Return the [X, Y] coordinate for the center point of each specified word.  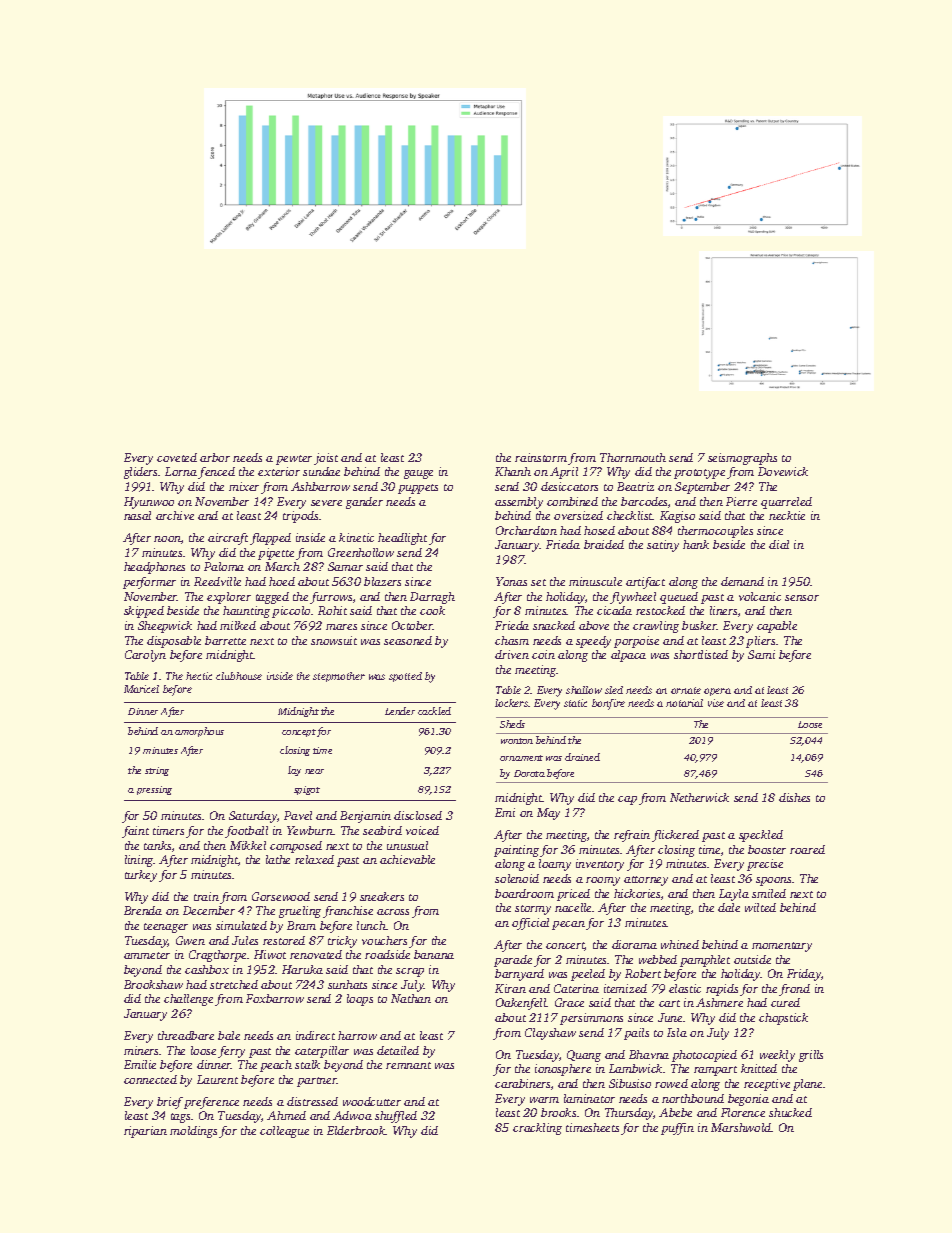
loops [360, 1000]
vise [716, 703]
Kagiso [677, 517]
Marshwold [741, 1127]
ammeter [147, 955]
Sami [761, 654]
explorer [229, 598]
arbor [215, 457]
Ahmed [286, 1115]
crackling [537, 1129]
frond [794, 990]
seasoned [408, 640]
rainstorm [541, 457]
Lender [400, 711]
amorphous [199, 732]
